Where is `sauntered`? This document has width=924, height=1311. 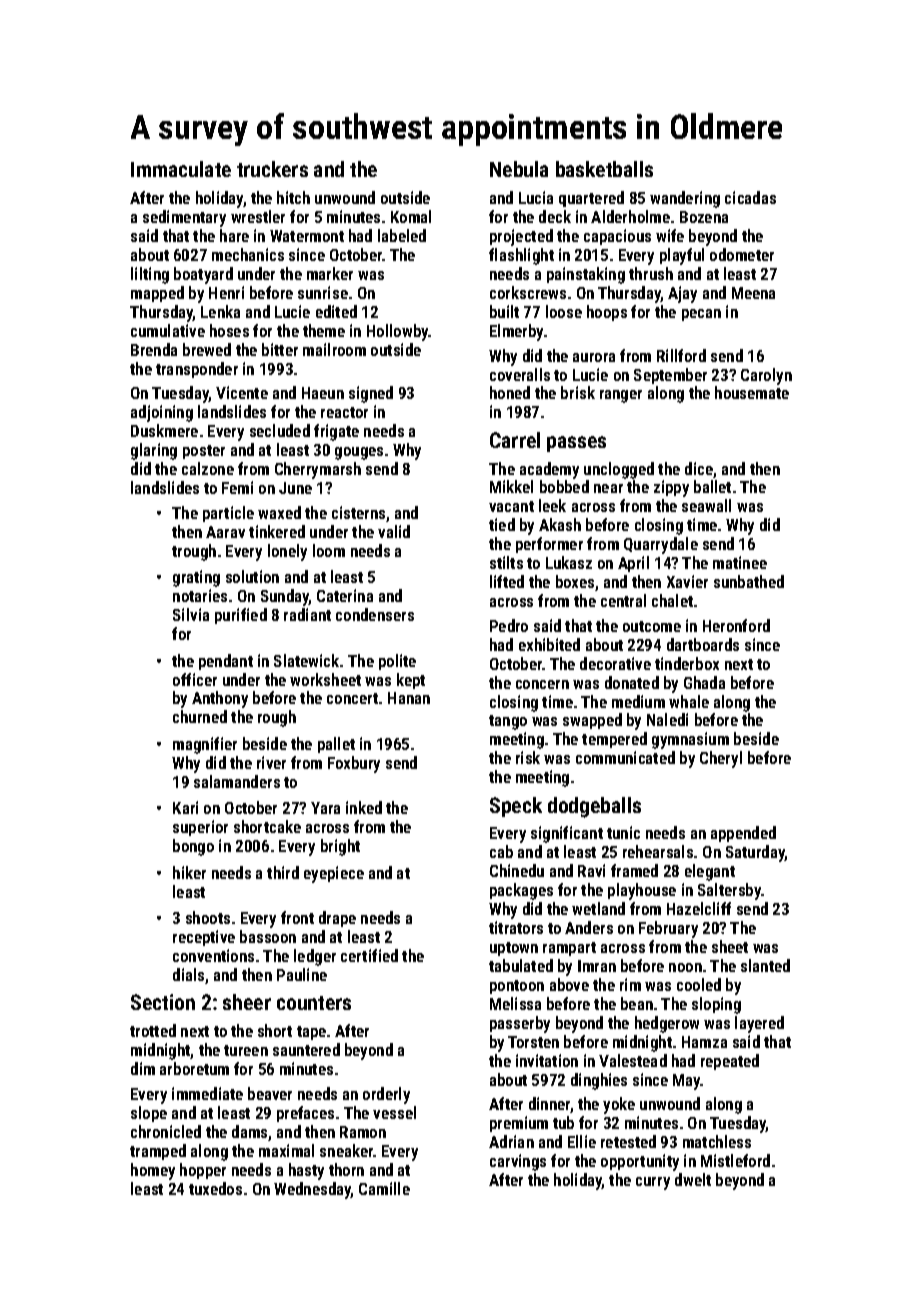 sauntered is located at coordinates (306, 1049).
